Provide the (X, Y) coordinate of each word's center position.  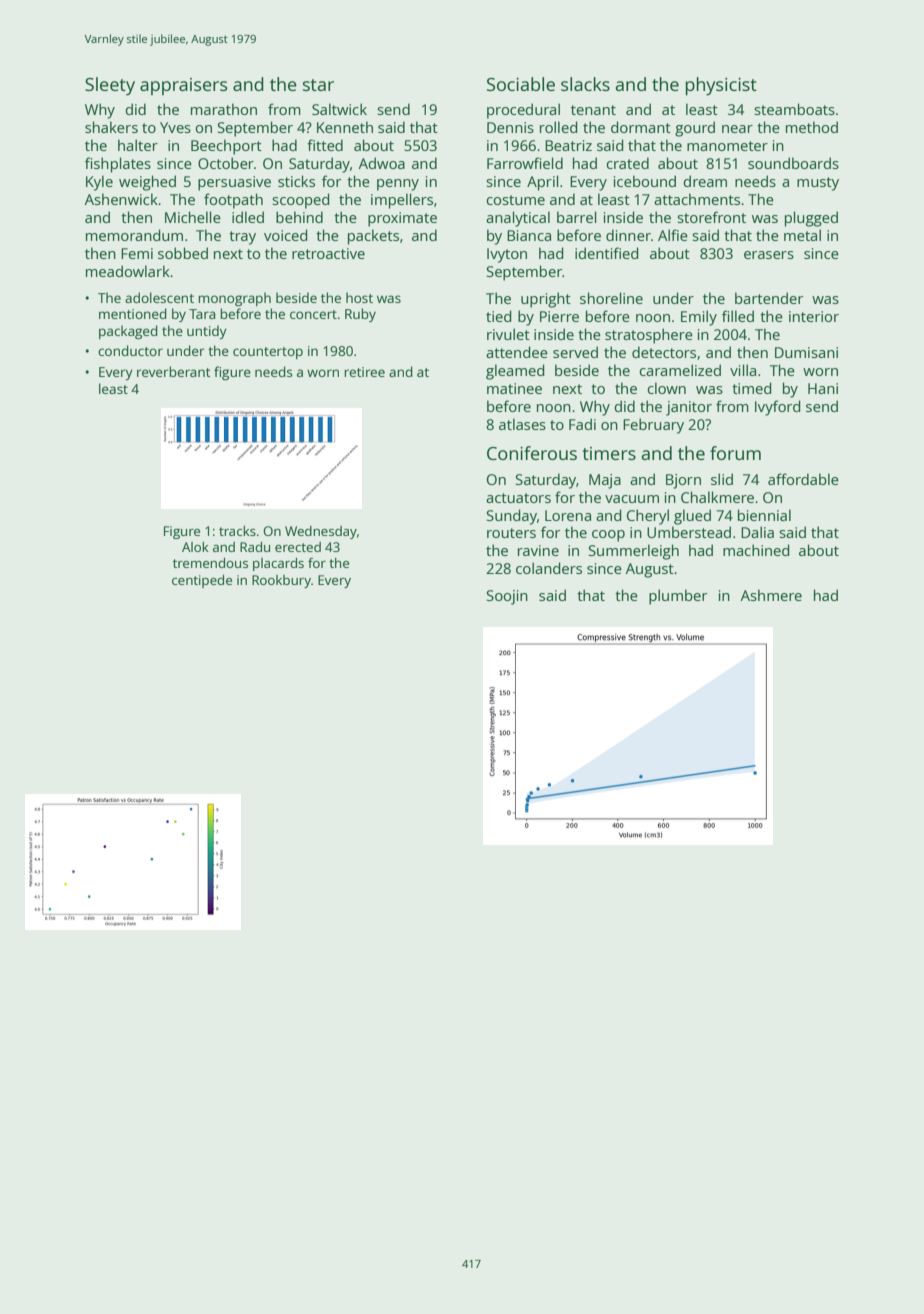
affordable (803, 479)
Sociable (521, 84)
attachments (697, 199)
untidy (207, 332)
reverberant (174, 371)
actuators (518, 498)
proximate (402, 219)
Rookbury (281, 581)
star (318, 85)
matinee (514, 388)
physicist (721, 86)
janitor (689, 408)
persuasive (234, 183)
